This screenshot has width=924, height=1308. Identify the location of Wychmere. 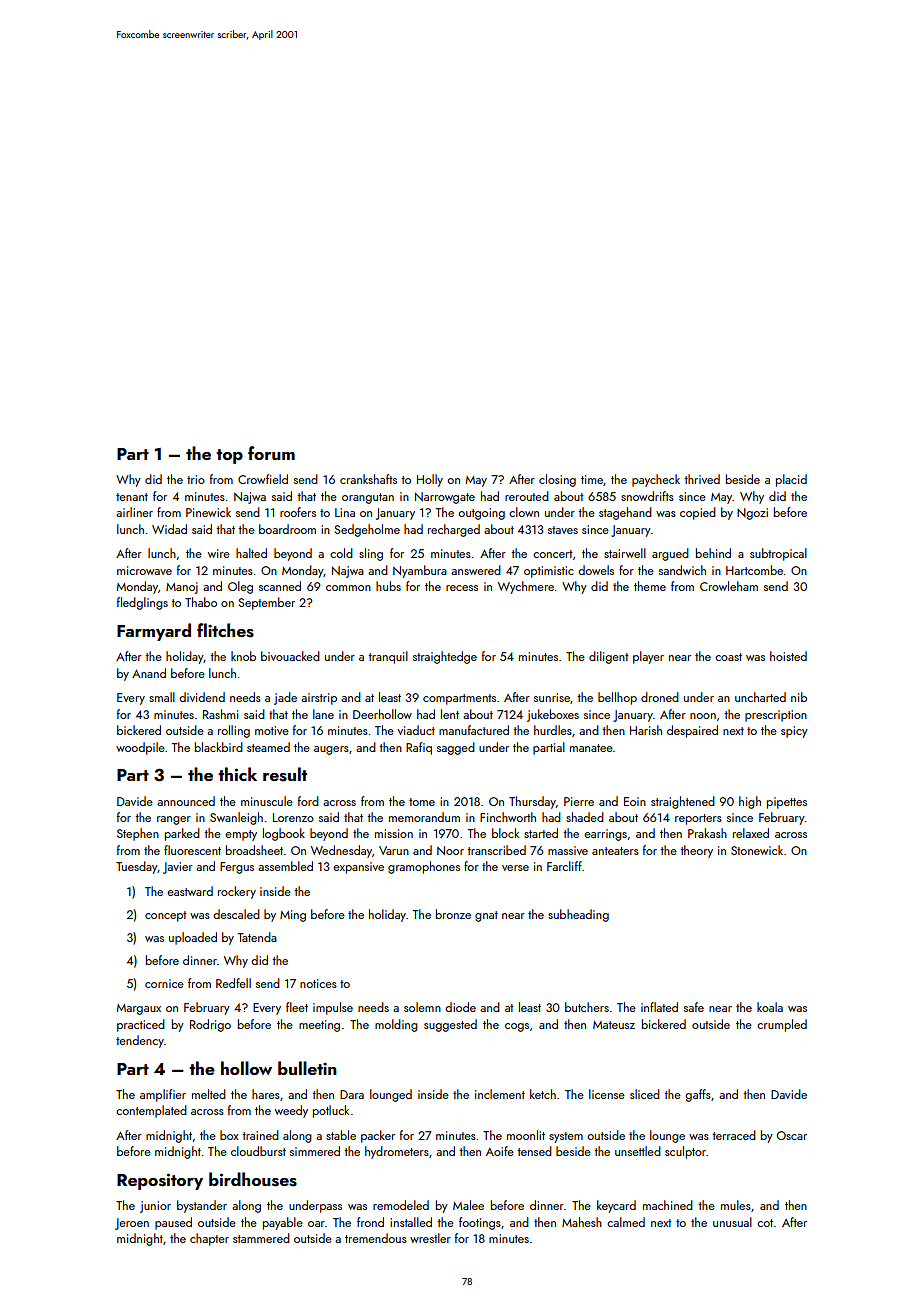
(526, 587).
